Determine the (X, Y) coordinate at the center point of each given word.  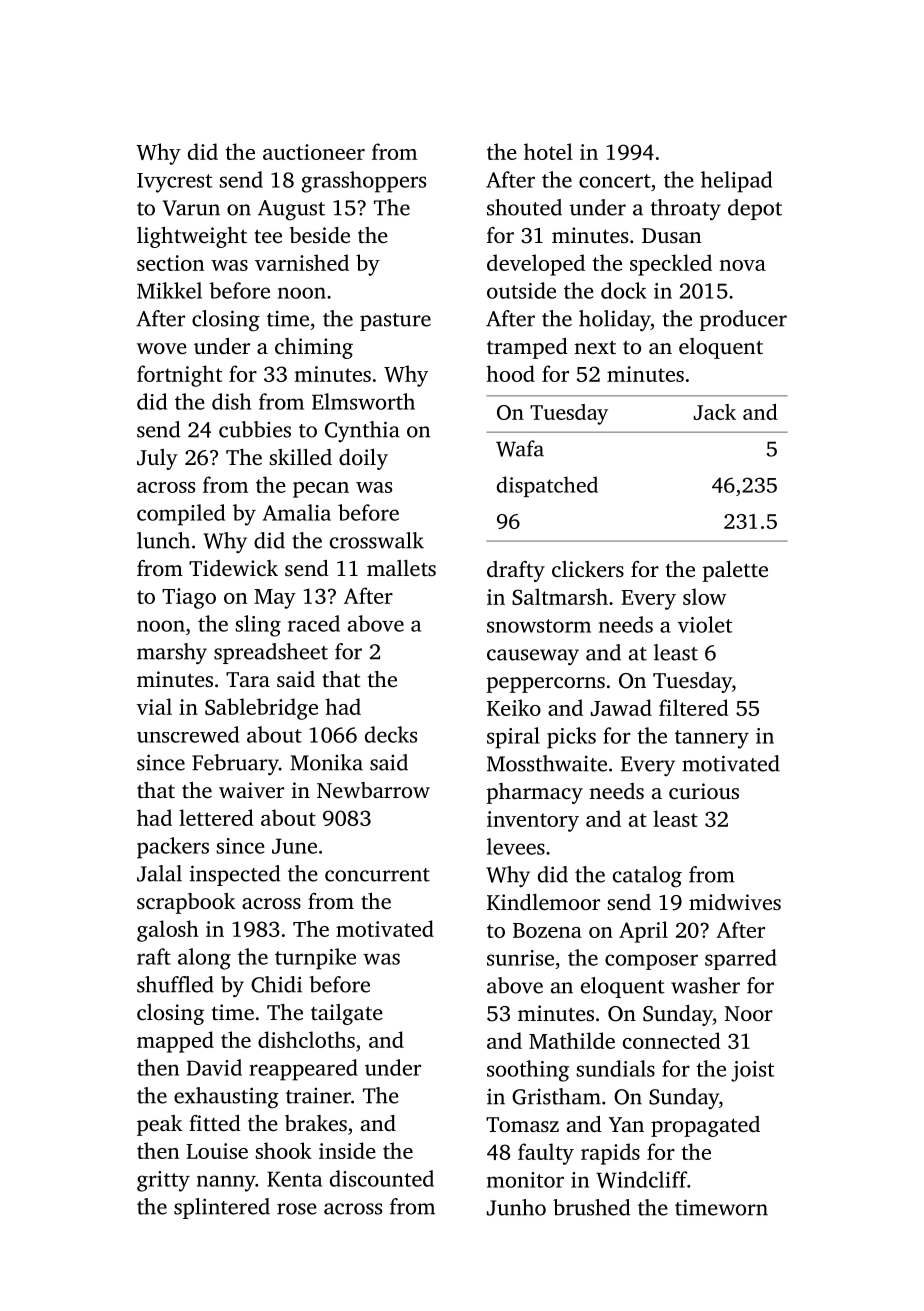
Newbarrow (373, 790)
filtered (694, 707)
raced (314, 623)
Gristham (556, 1096)
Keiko (514, 707)
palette (735, 571)
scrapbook (186, 903)
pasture (395, 322)
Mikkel (169, 290)
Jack (715, 412)
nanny (226, 1183)
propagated (705, 1126)
